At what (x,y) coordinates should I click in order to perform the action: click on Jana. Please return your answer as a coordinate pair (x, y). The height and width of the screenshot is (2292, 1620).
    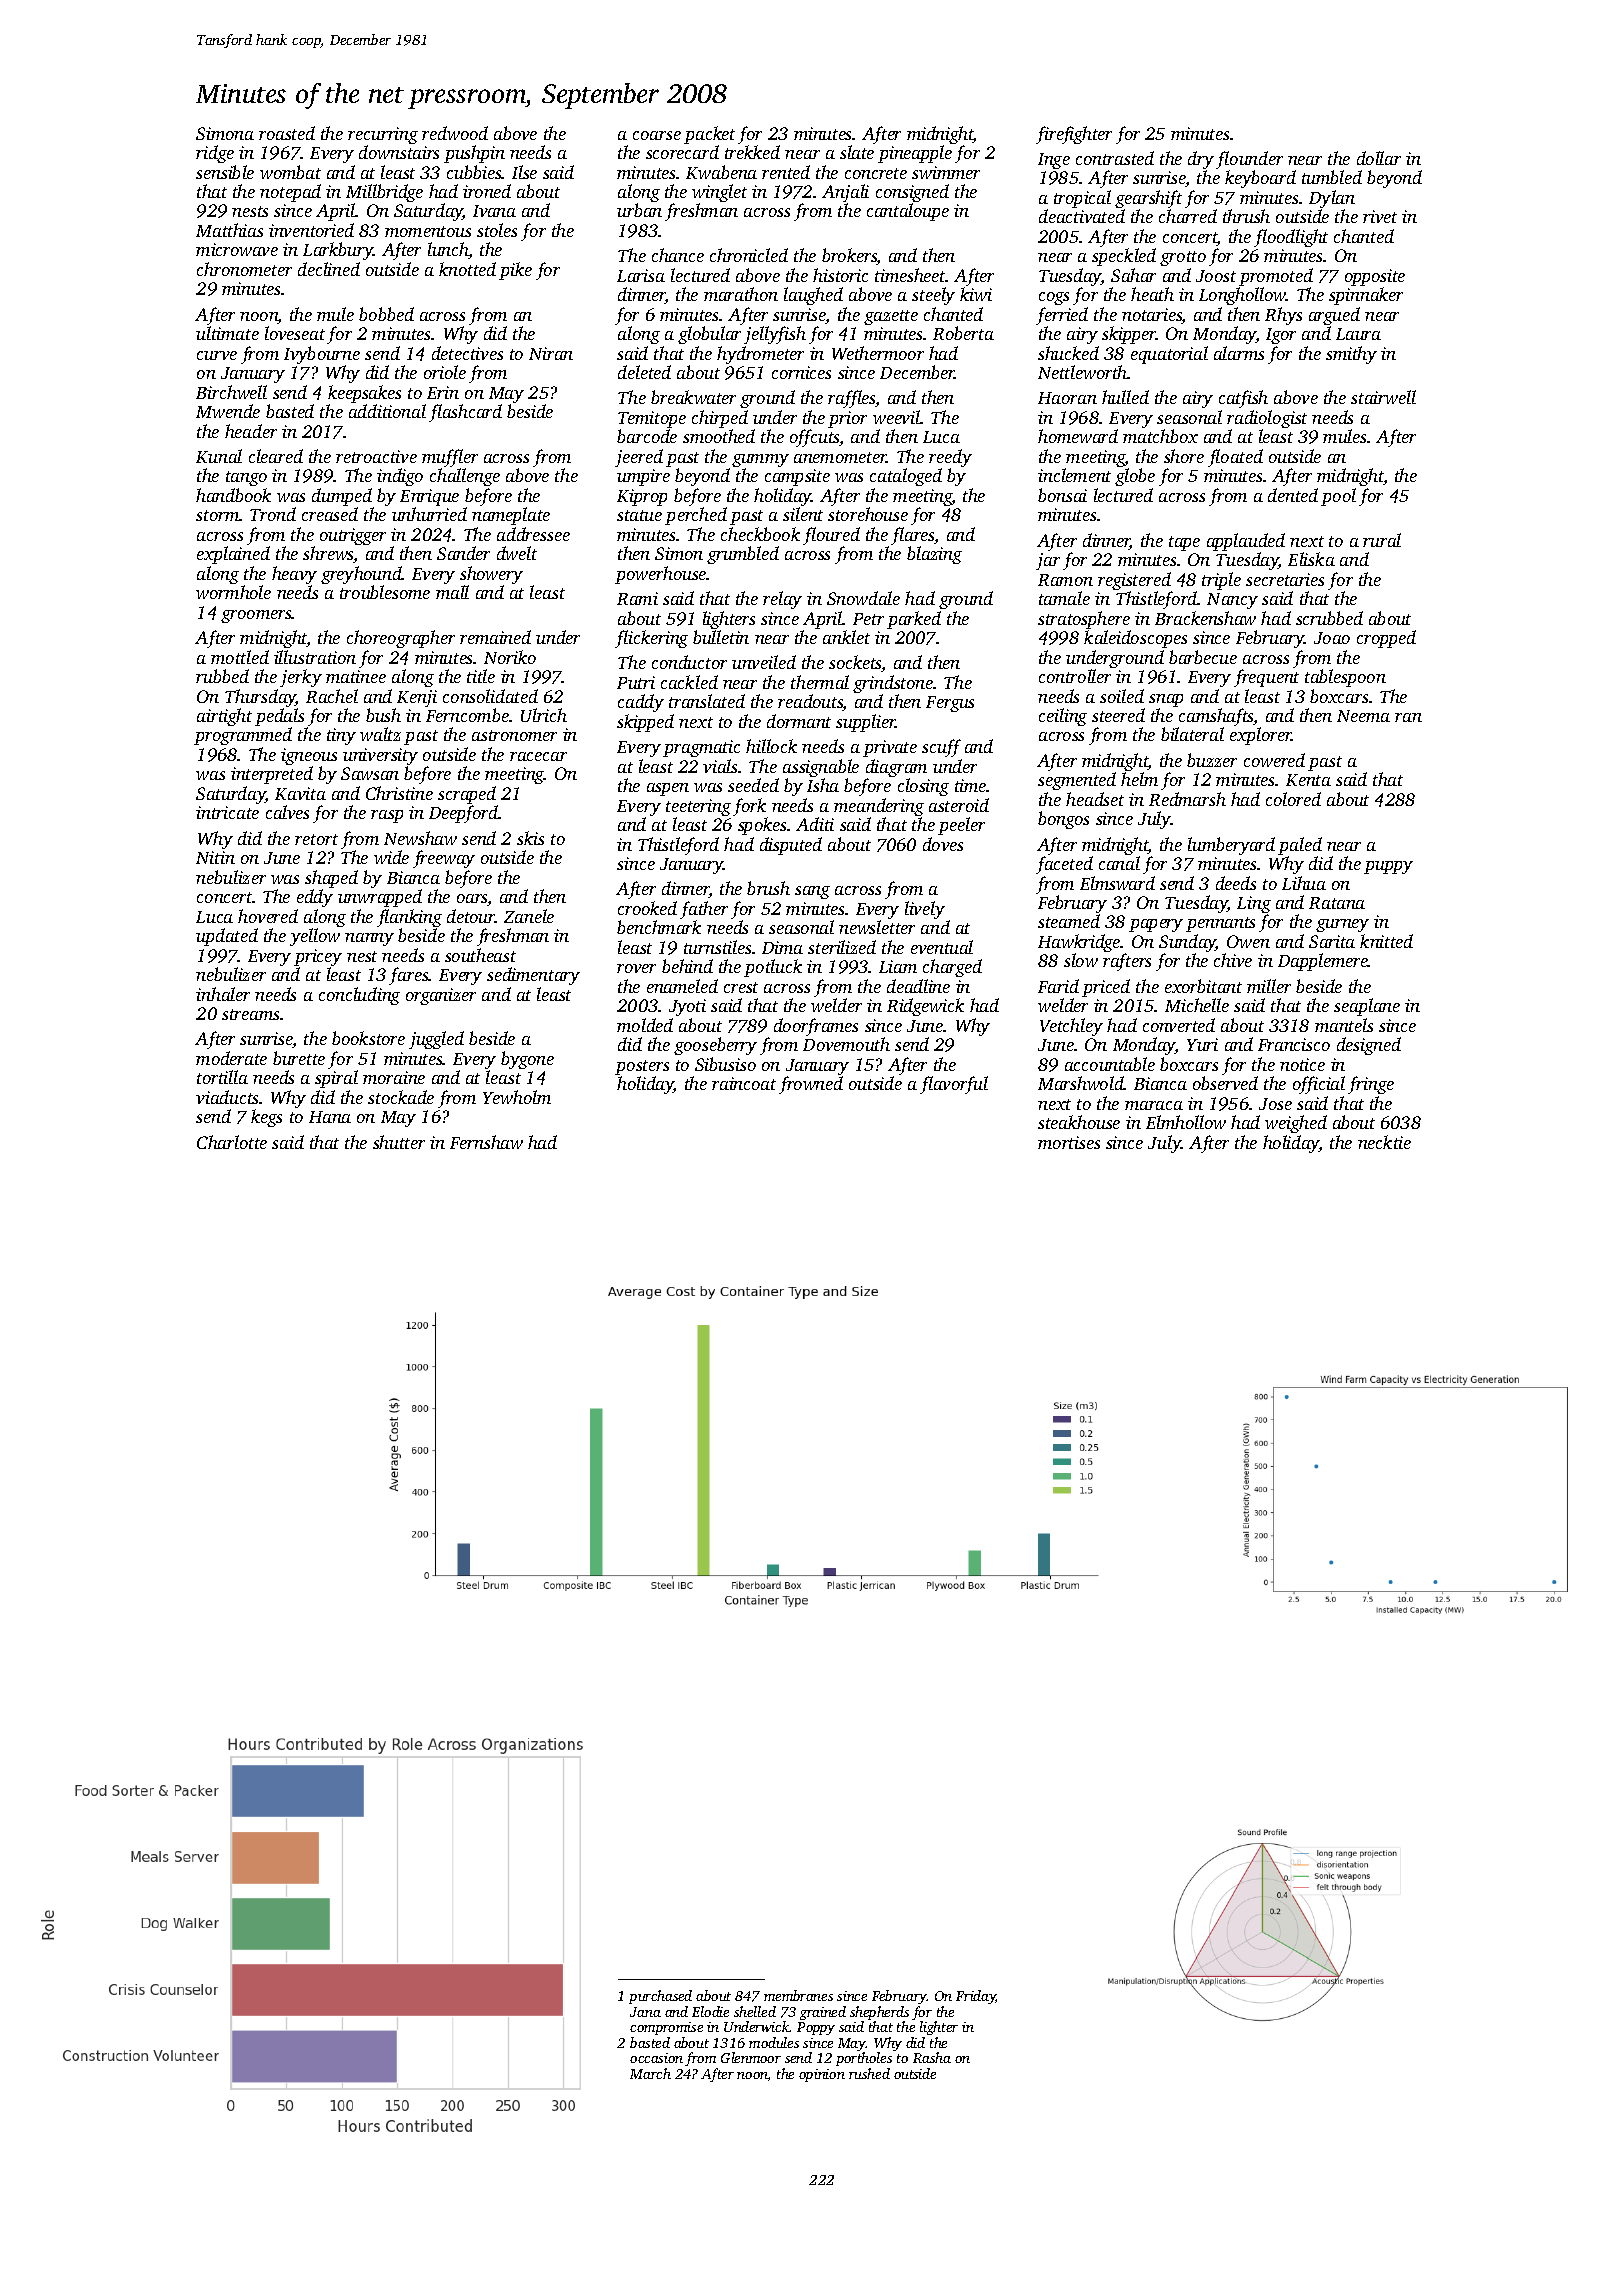
    Looking at the image, I should click on (645, 2012).
